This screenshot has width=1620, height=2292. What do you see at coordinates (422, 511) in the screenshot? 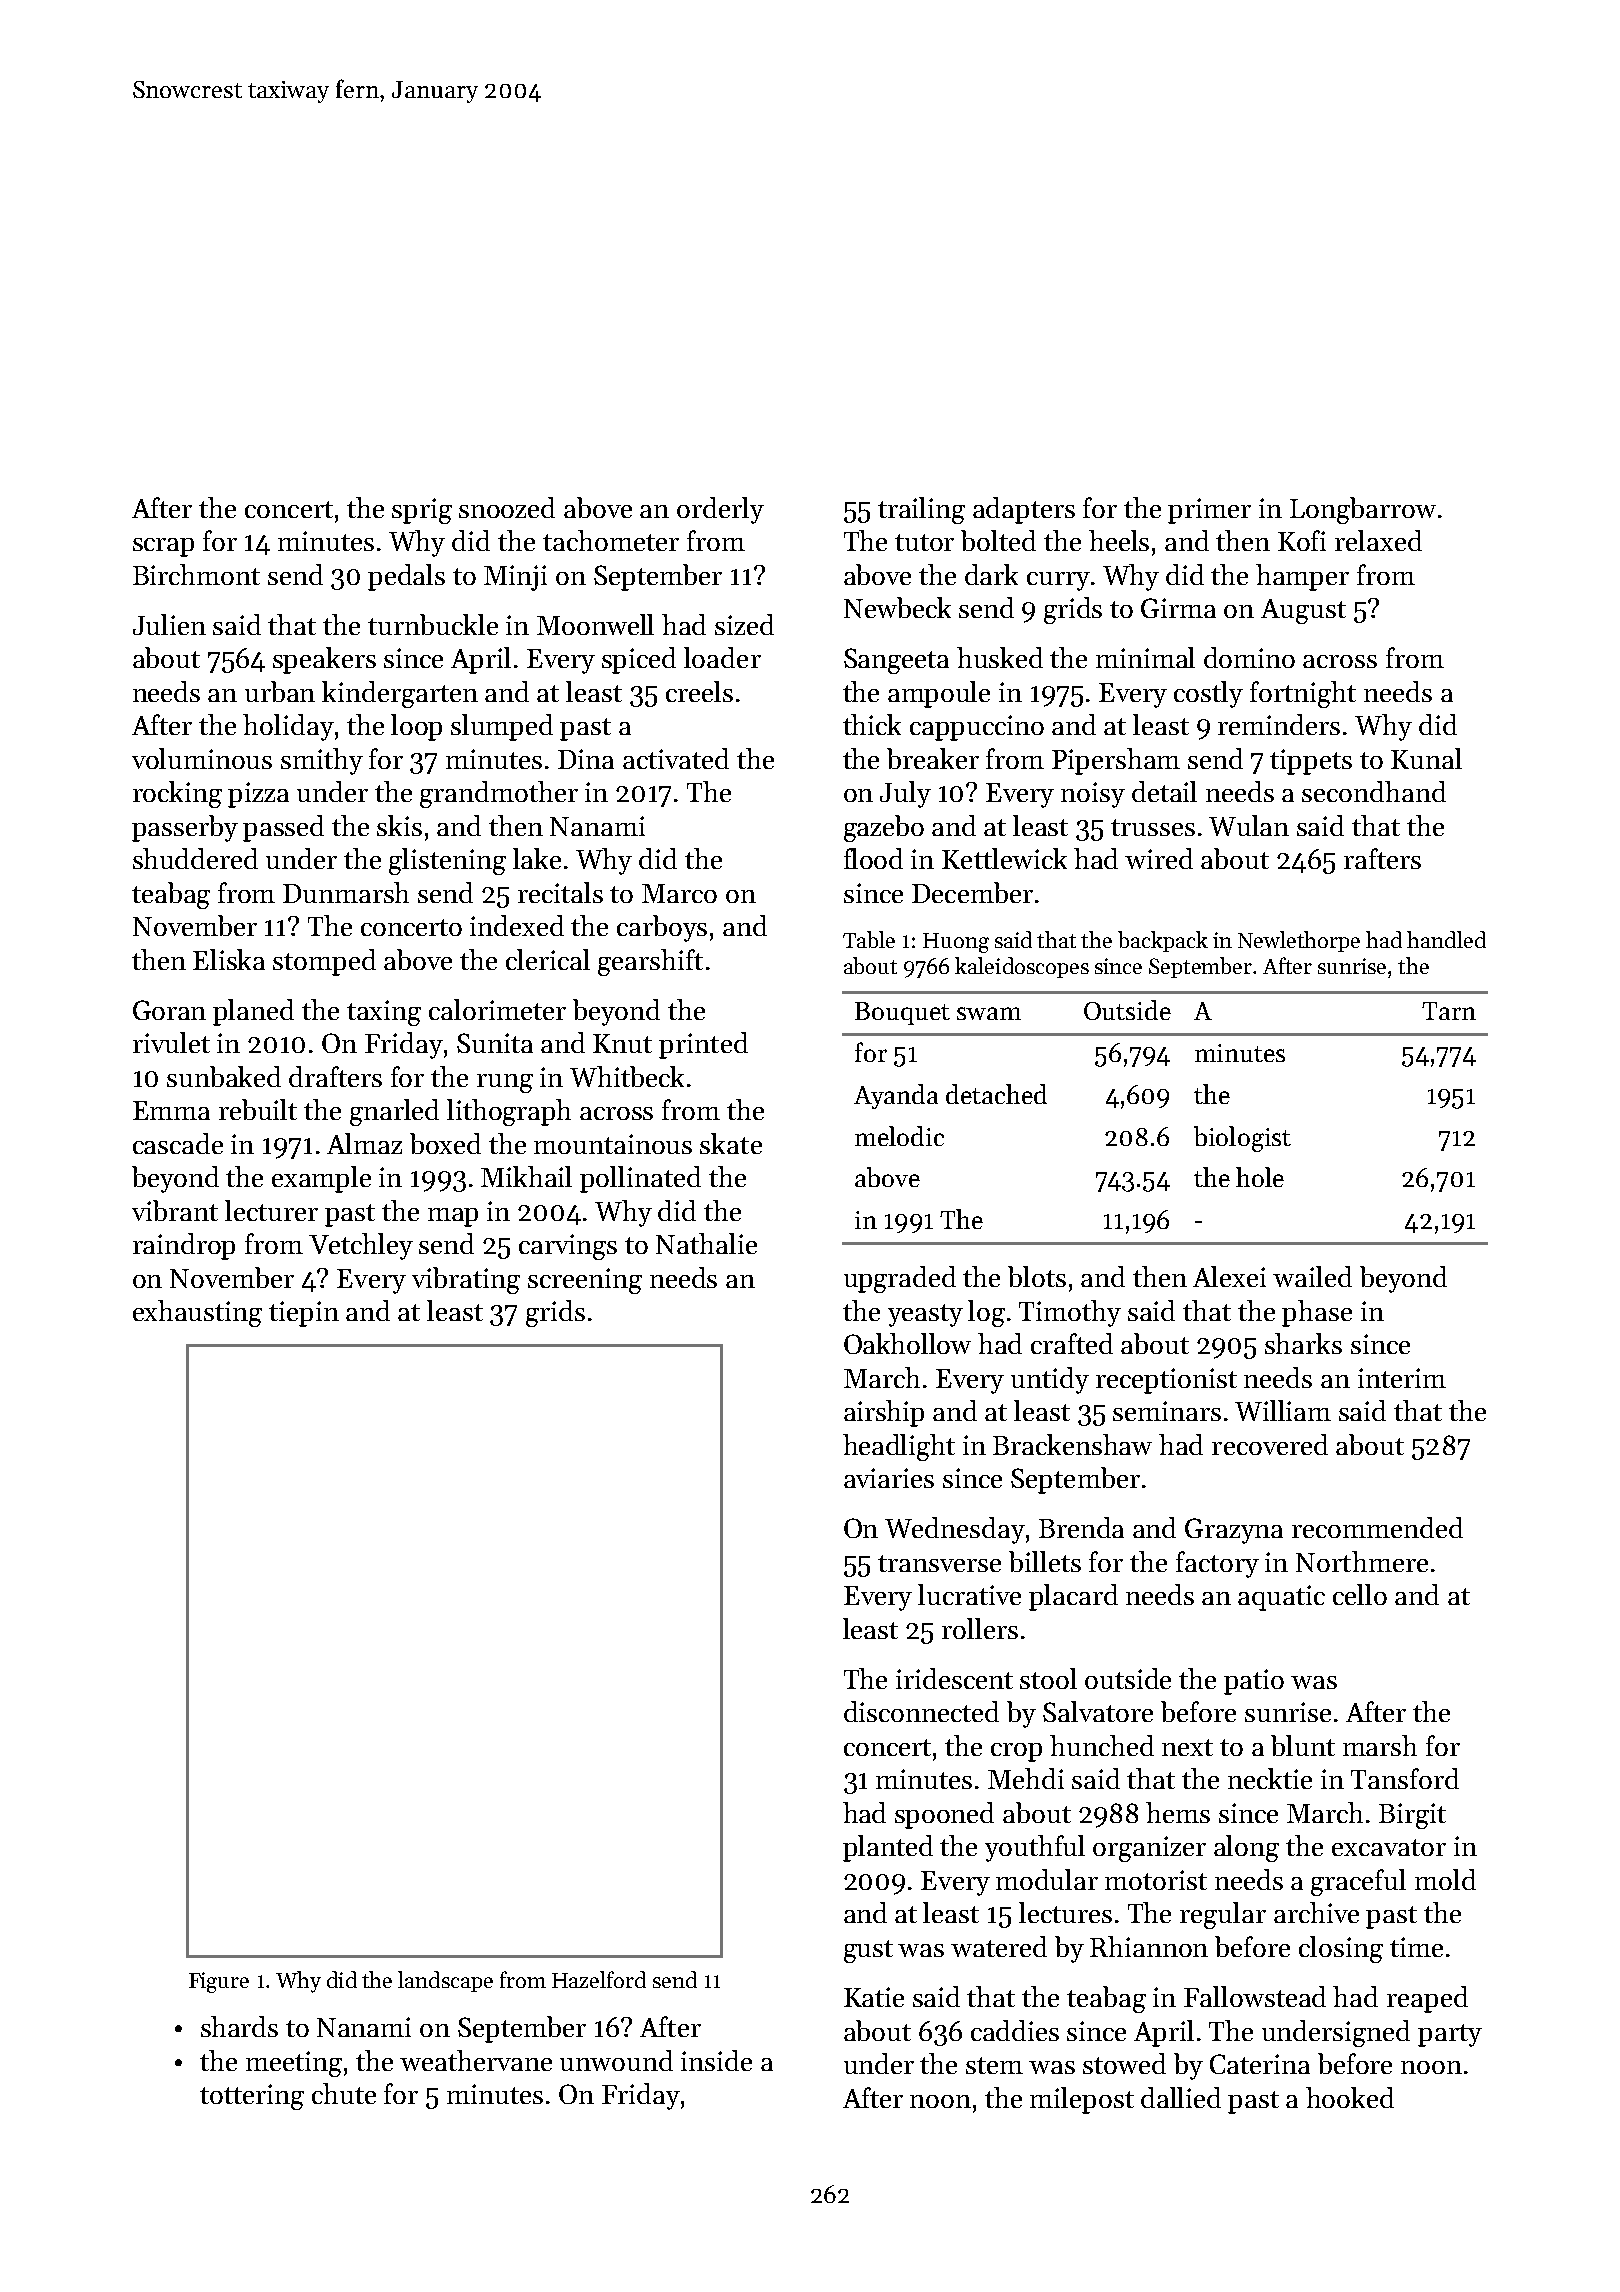
I see `sprig` at bounding box center [422, 511].
